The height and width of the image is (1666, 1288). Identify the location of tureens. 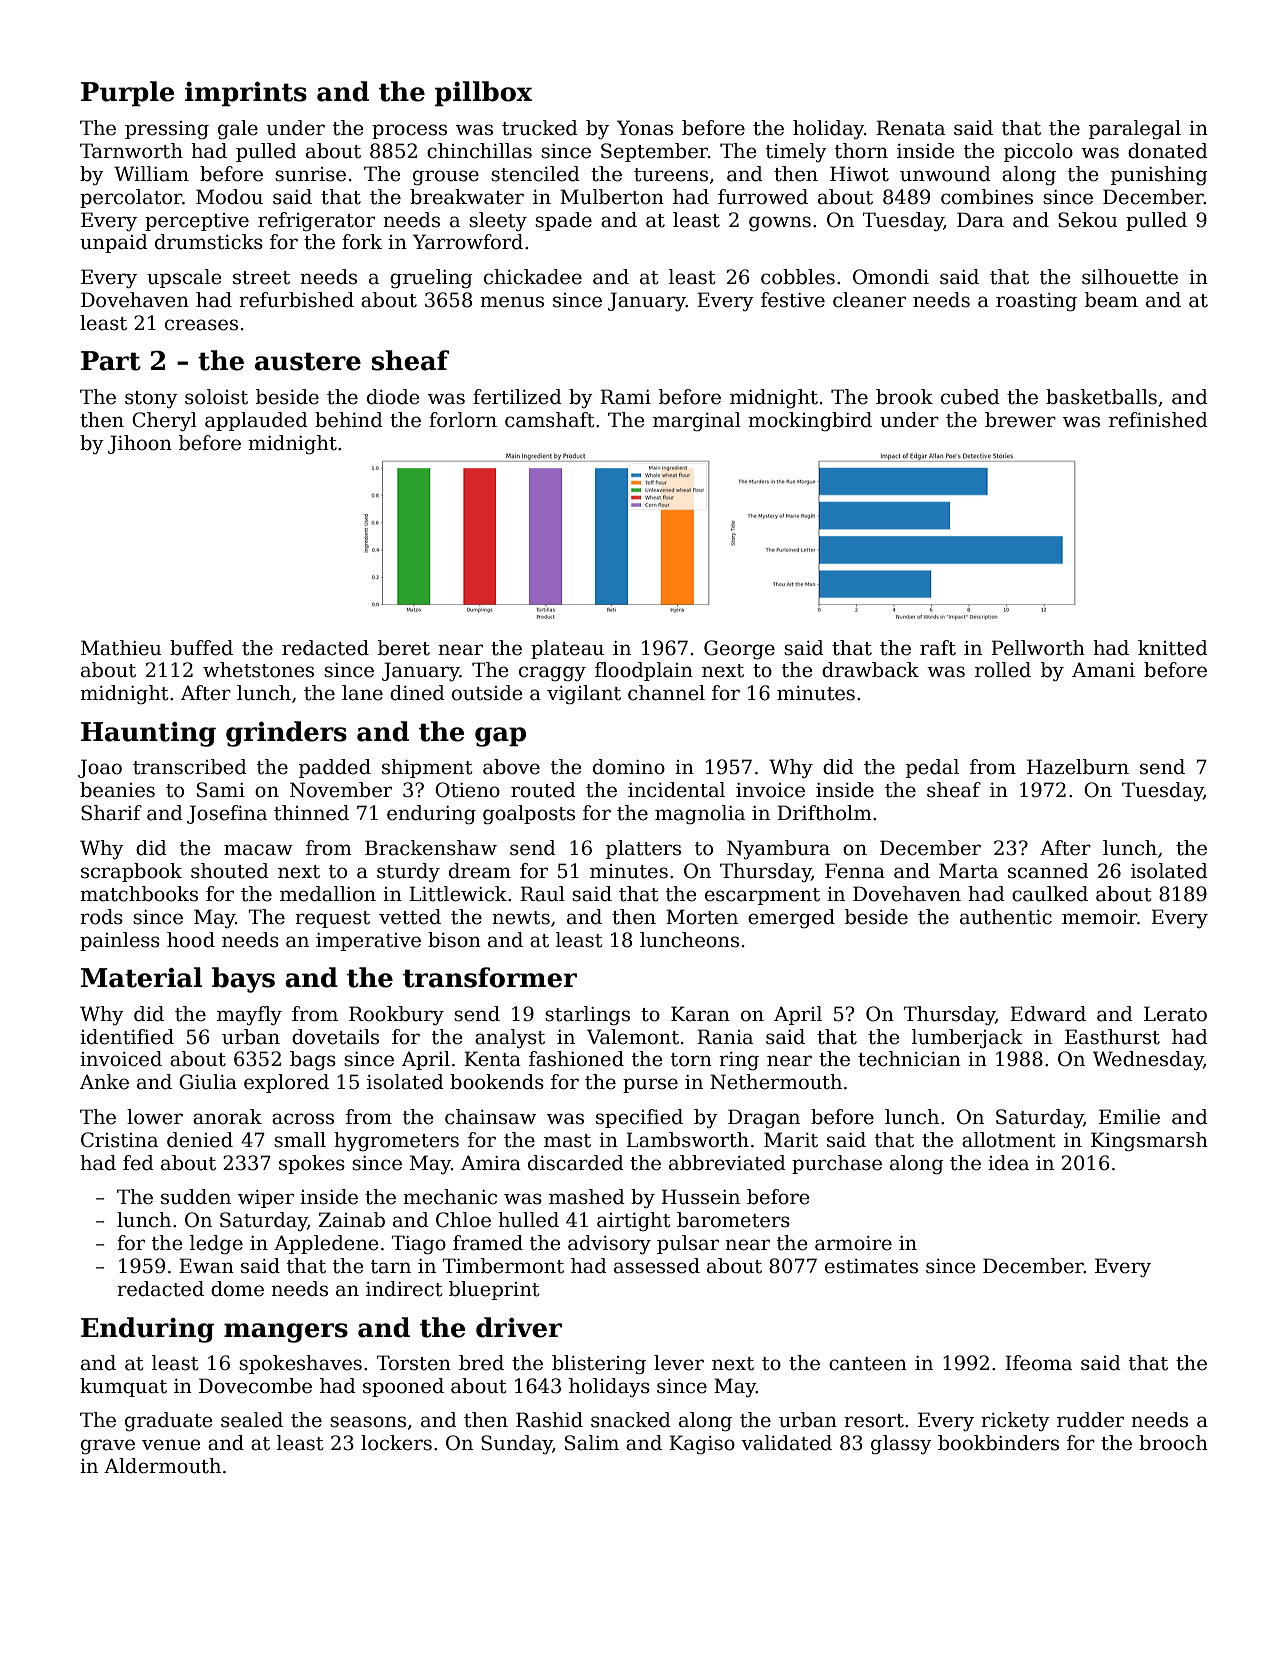
(671, 175).
